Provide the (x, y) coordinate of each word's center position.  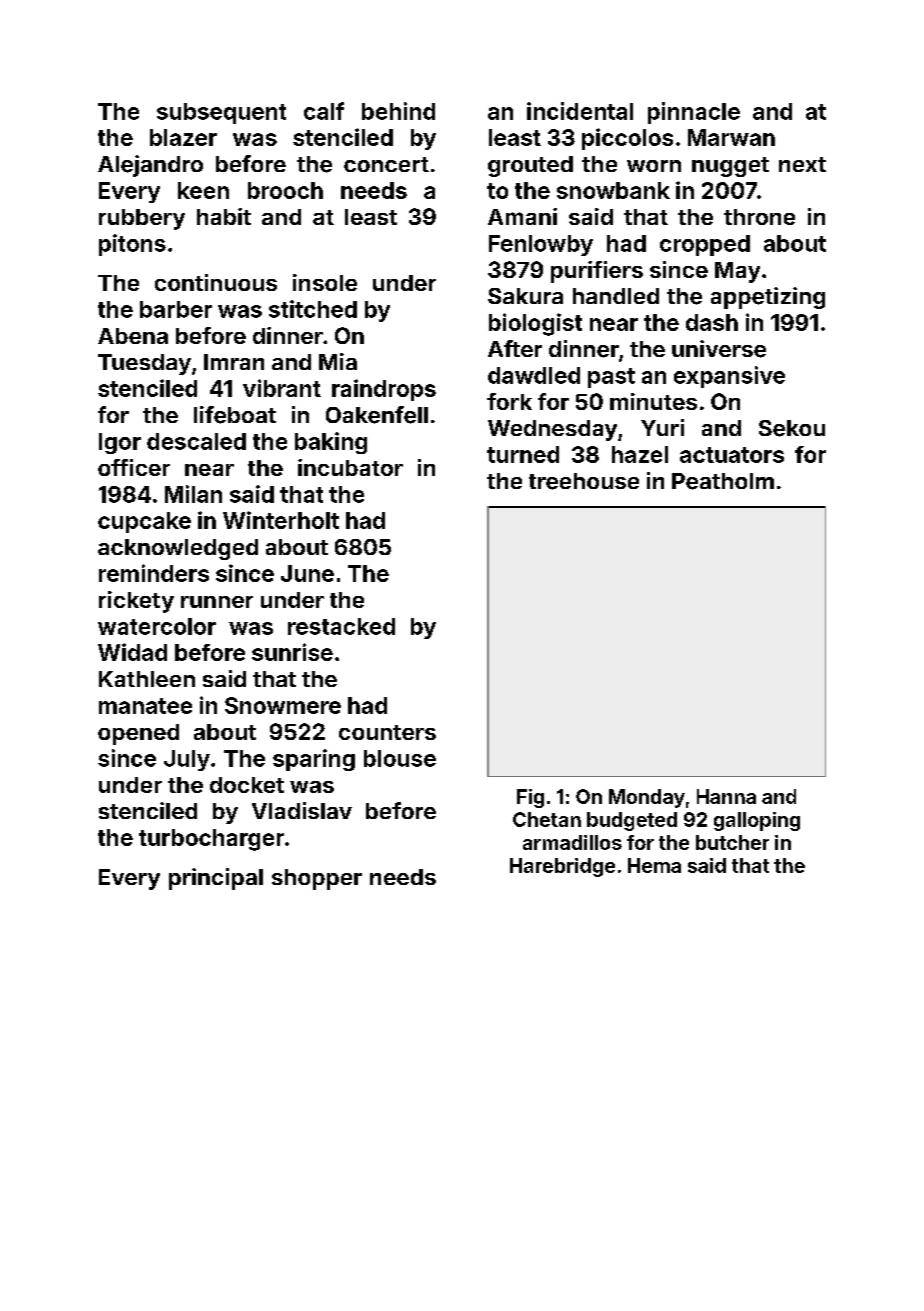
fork (509, 401)
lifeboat (235, 415)
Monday (647, 798)
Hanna (726, 796)
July (187, 760)
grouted (530, 166)
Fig (530, 798)
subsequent (221, 113)
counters (387, 732)
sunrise (292, 652)
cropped (705, 245)
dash (712, 322)
